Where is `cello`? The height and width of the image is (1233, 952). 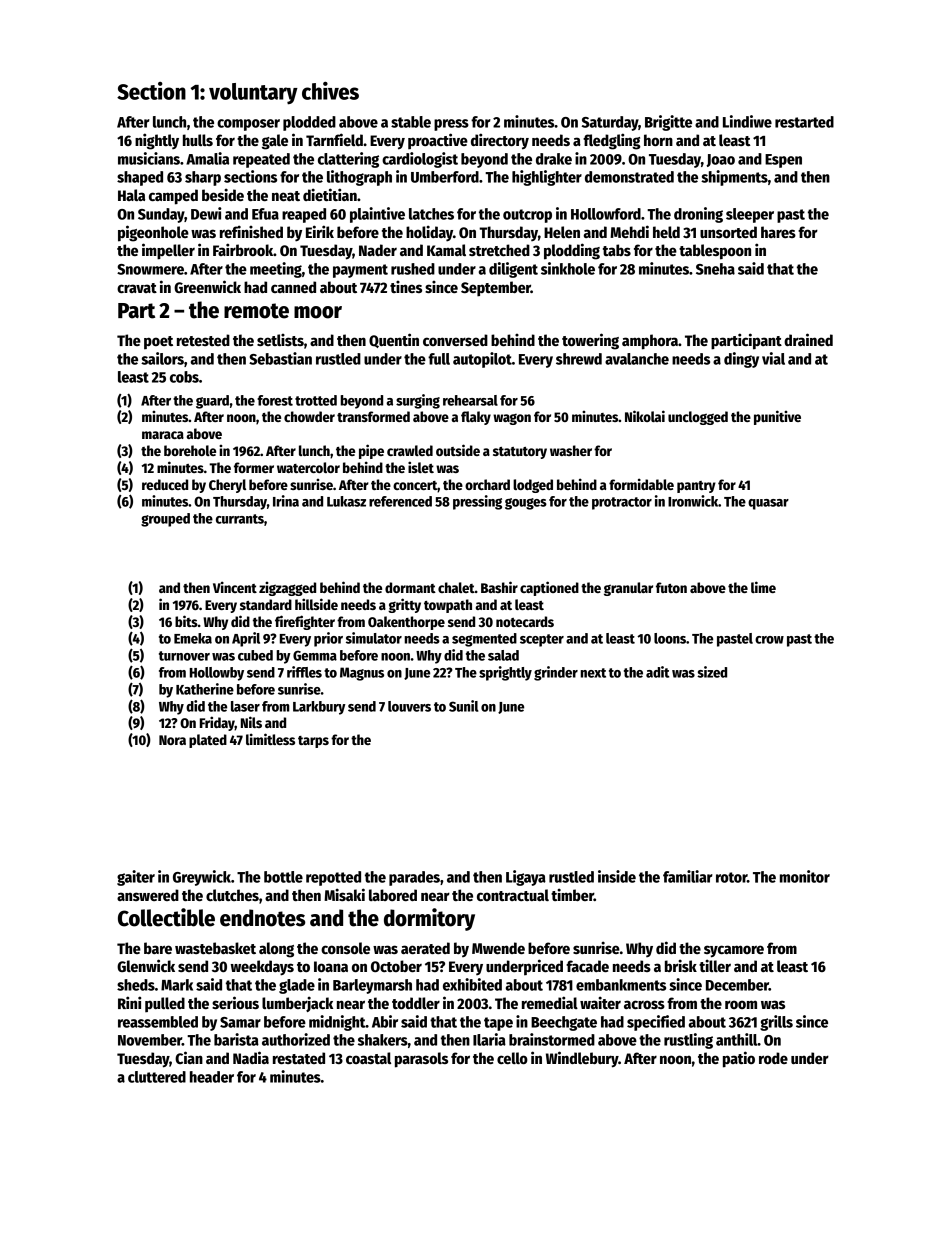 cello is located at coordinates (512, 1058).
